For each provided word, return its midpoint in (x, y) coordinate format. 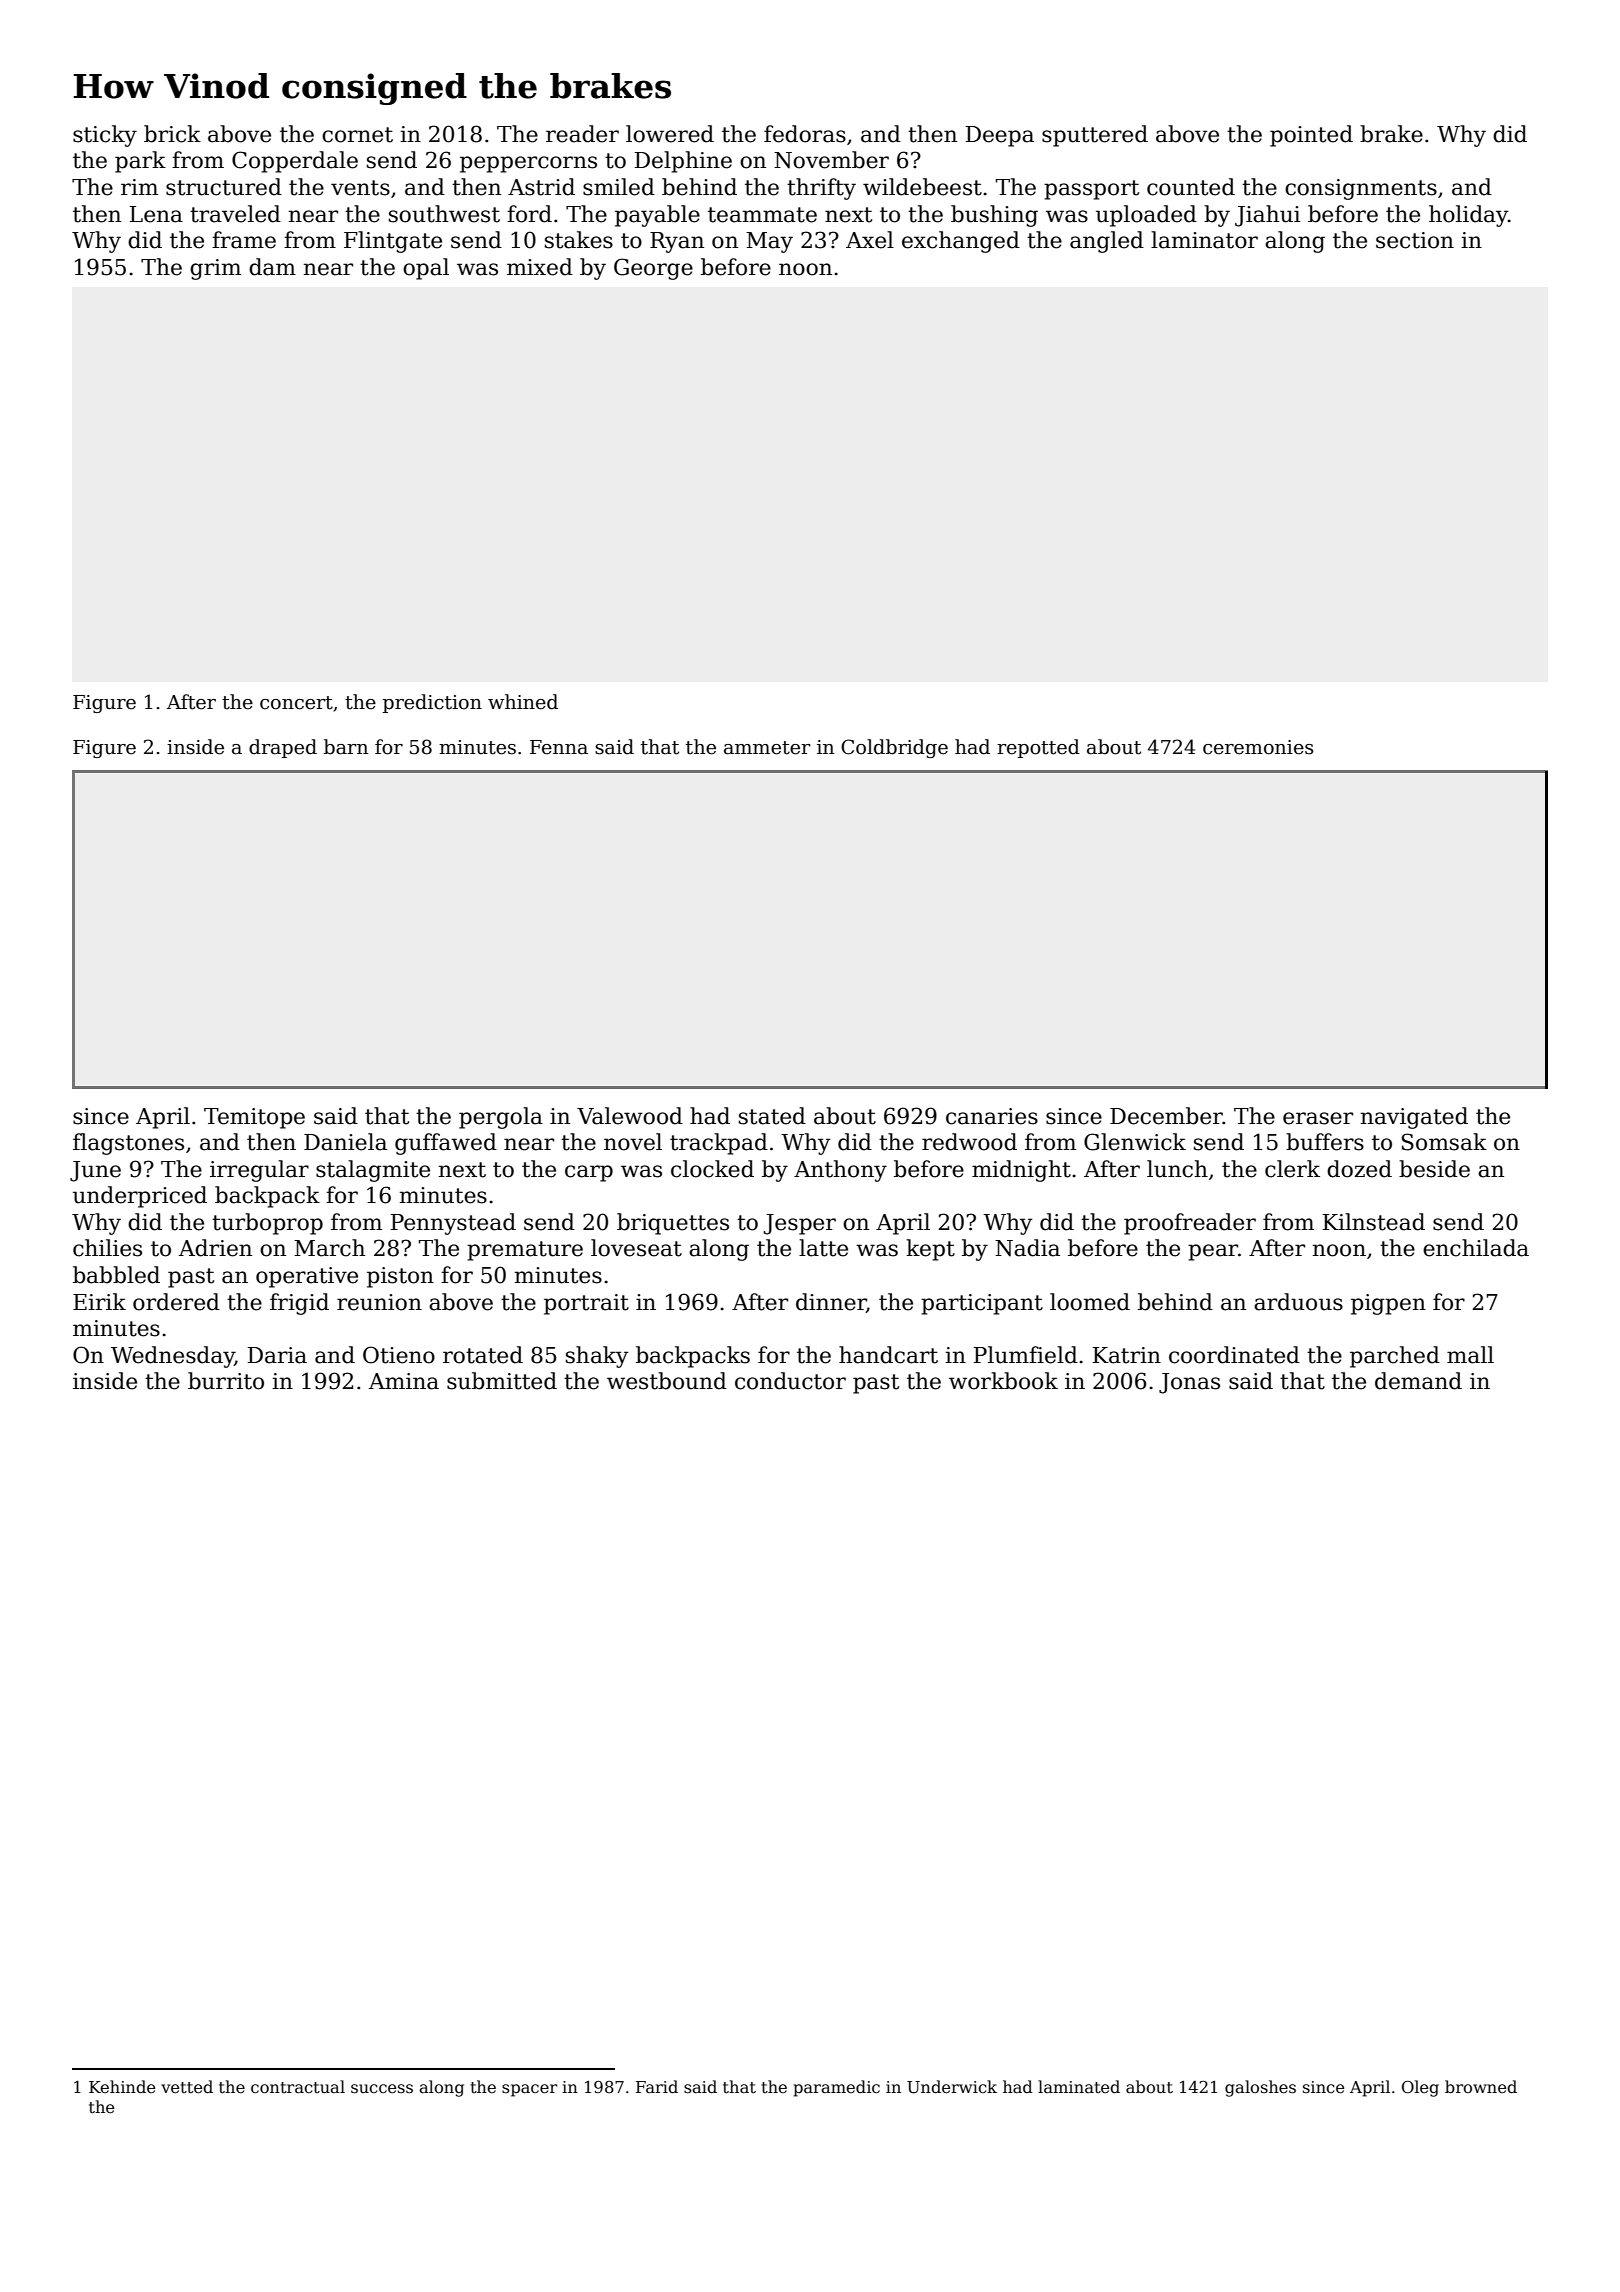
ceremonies (1258, 747)
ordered (176, 1302)
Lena (156, 214)
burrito (226, 1381)
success (382, 2089)
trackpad (719, 1144)
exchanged (961, 242)
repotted (1038, 748)
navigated (1414, 1118)
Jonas (1189, 1383)
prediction (432, 703)
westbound (667, 1381)
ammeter (767, 748)
